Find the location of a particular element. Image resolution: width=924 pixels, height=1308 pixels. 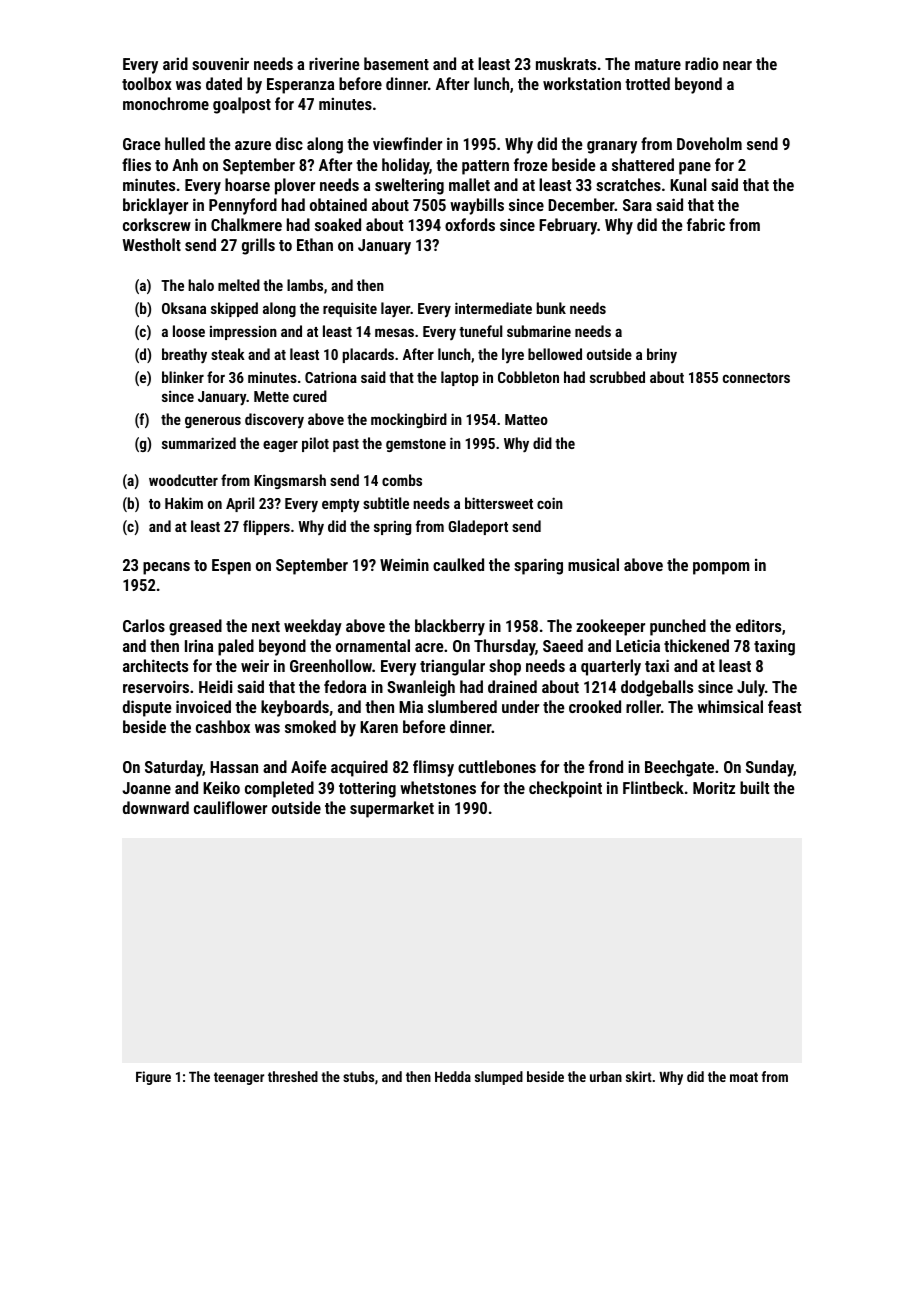

July is located at coordinates (751, 688).
